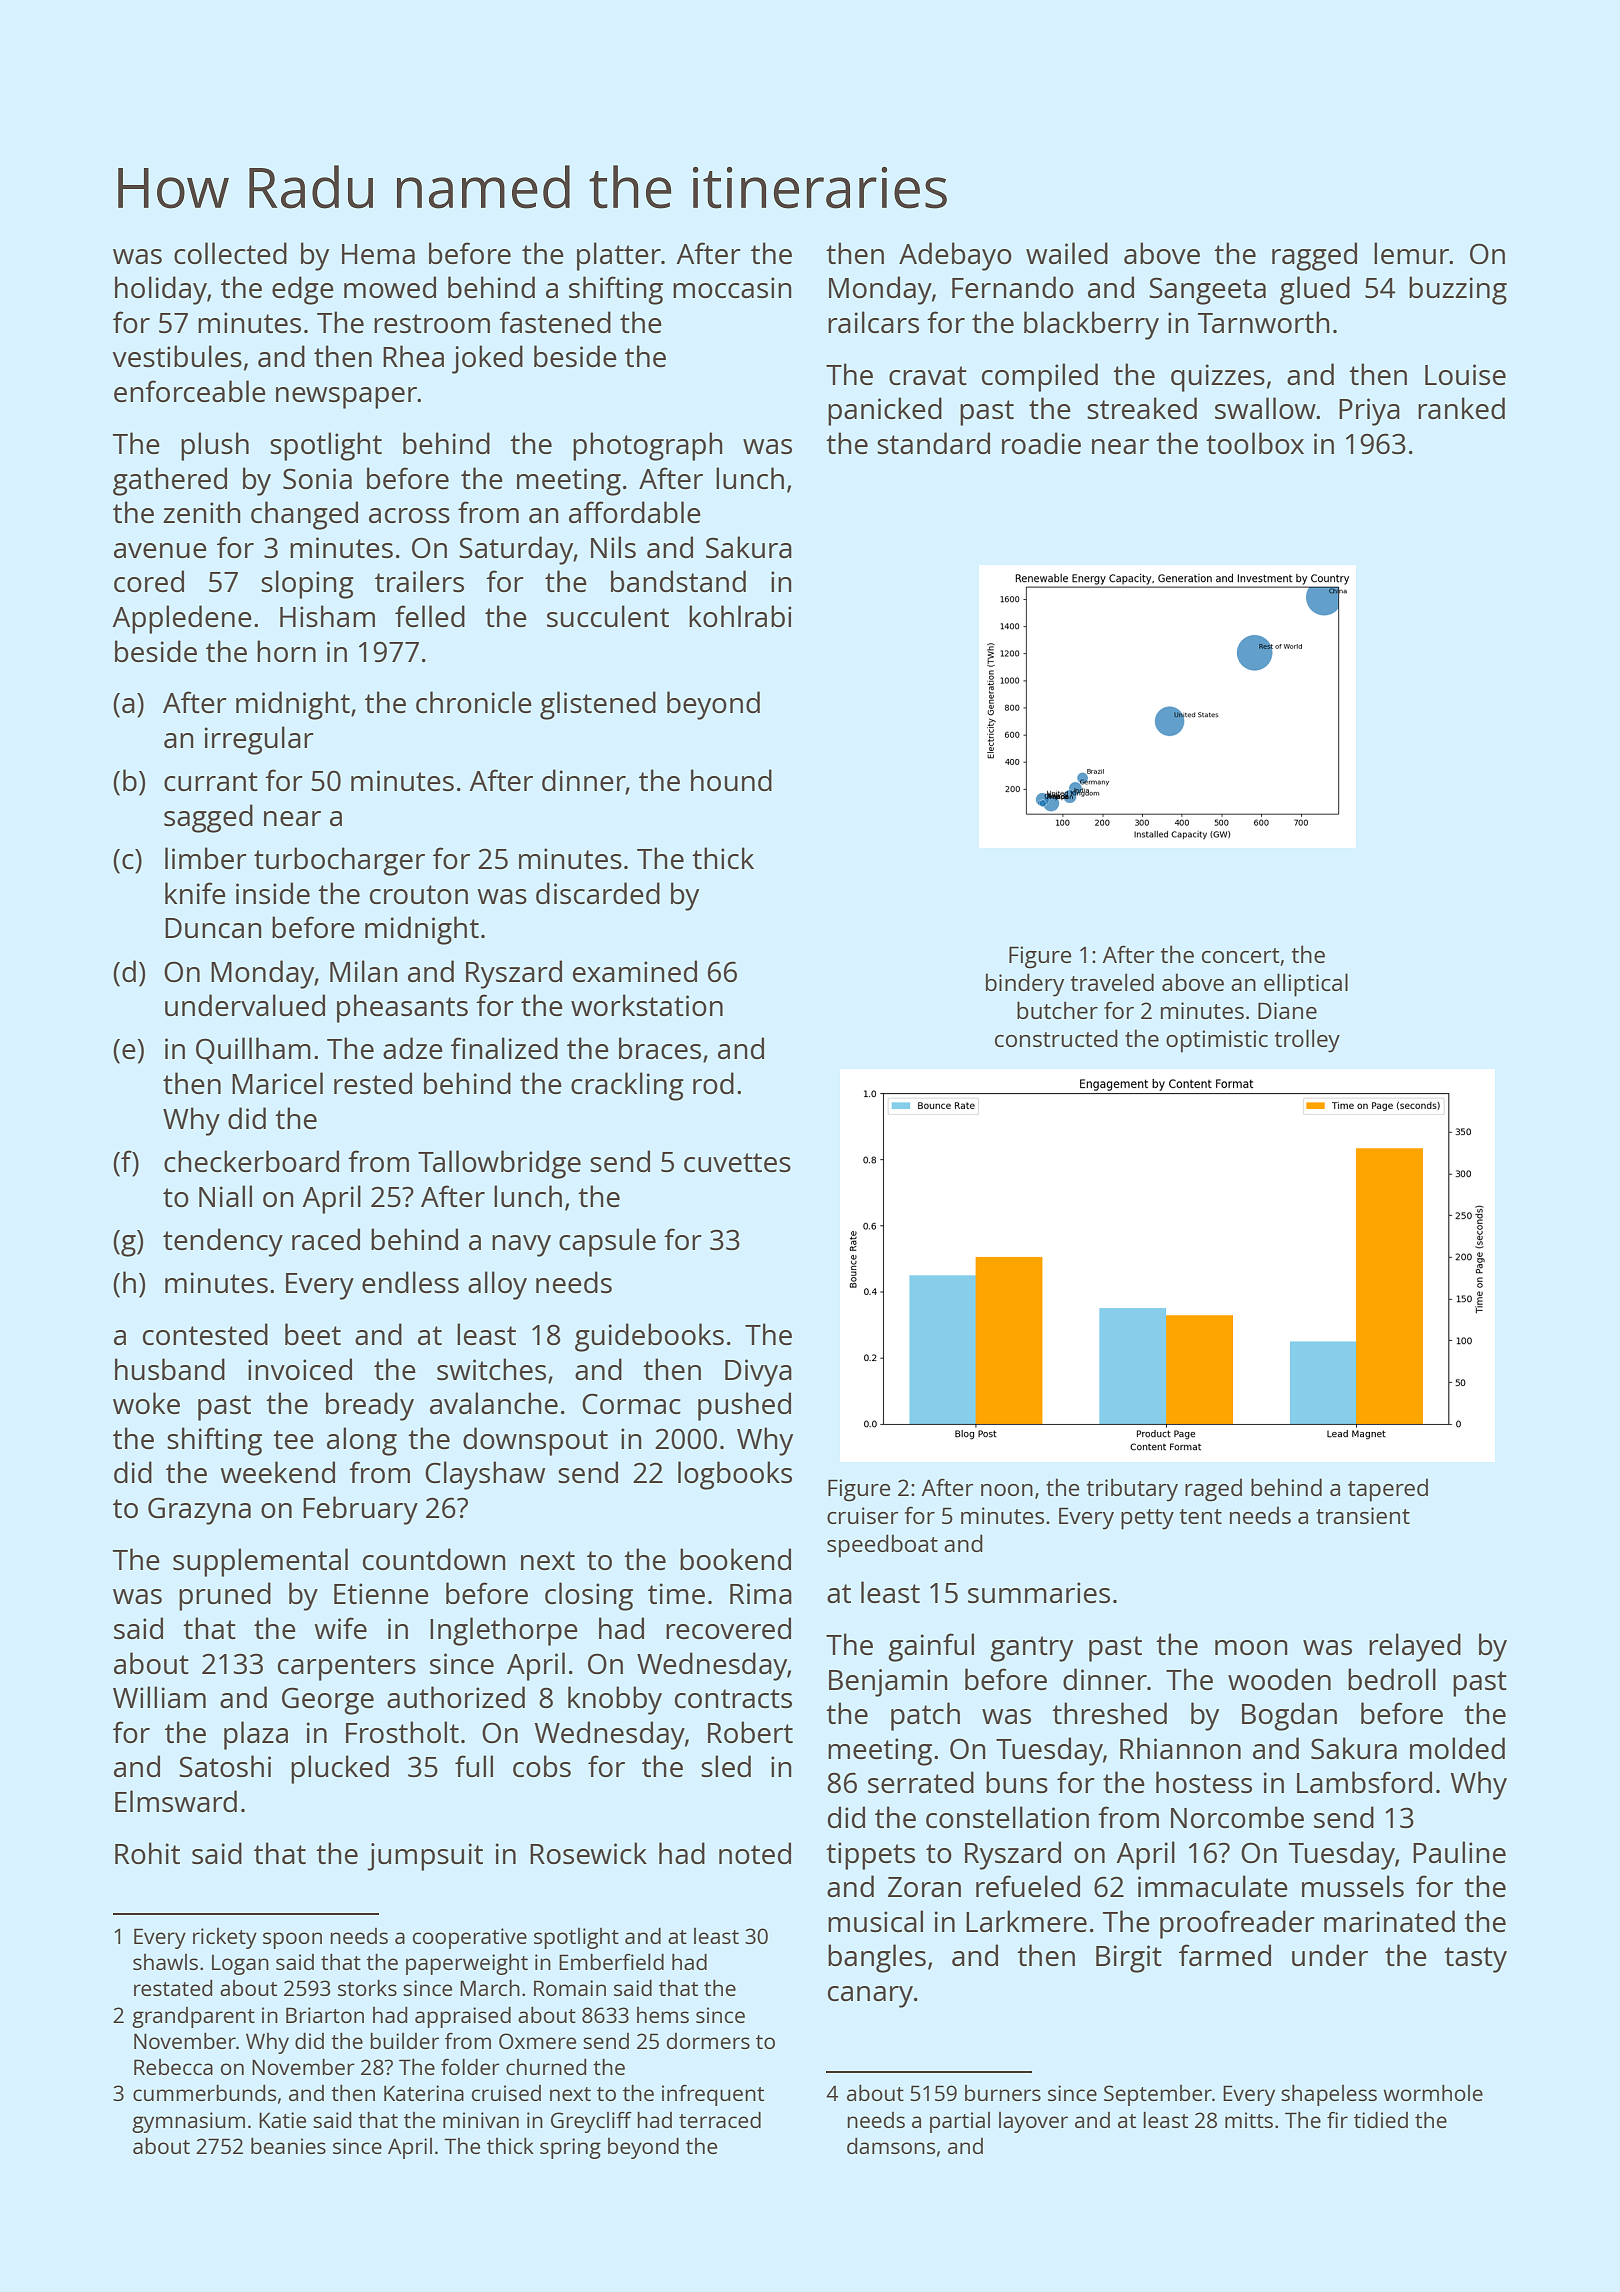  Describe the element at coordinates (1025, 985) in the image. I see `bindery` at that location.
